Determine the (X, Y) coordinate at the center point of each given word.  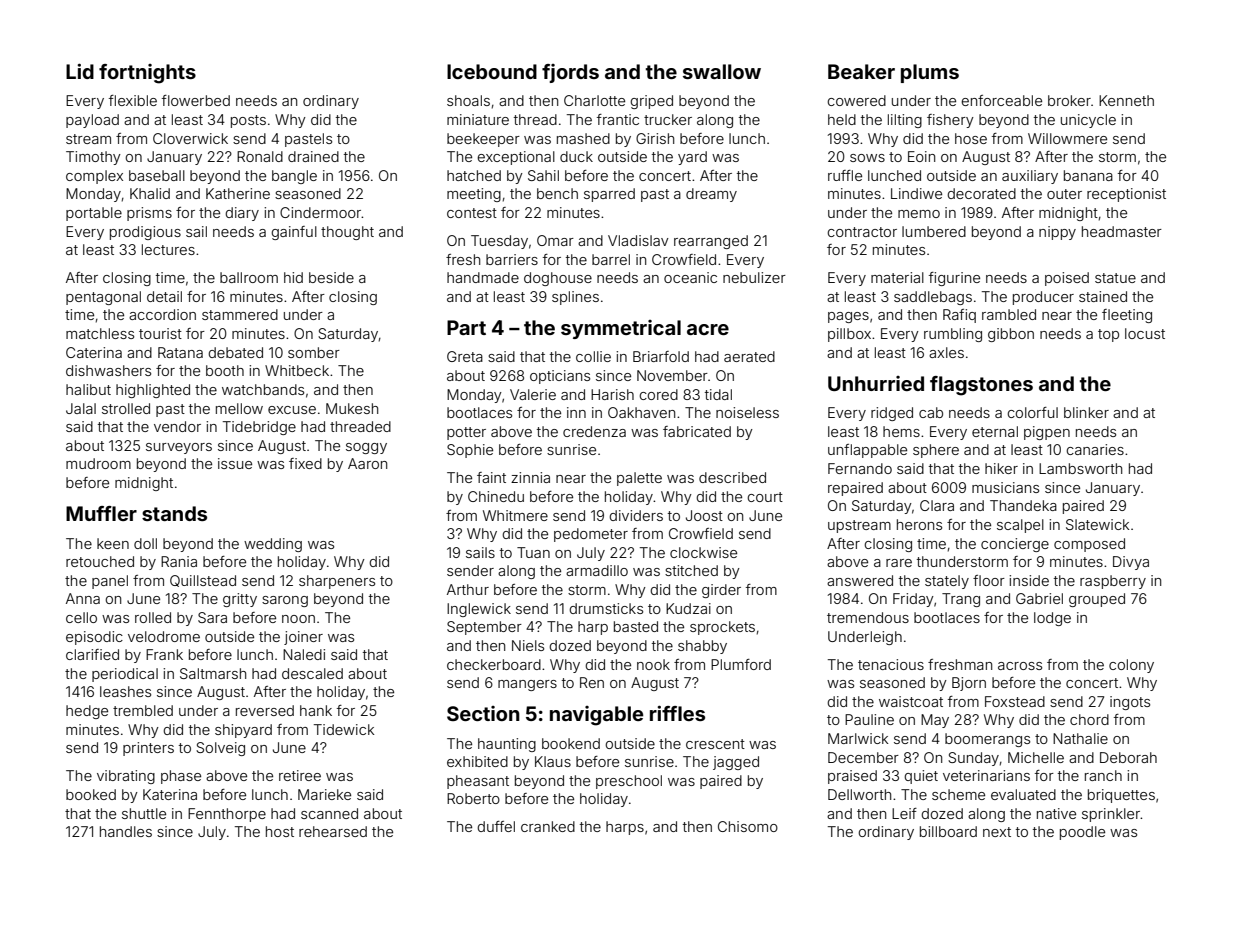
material (897, 277)
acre (708, 329)
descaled (312, 673)
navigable (596, 716)
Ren (592, 682)
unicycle (1088, 121)
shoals (468, 100)
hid (293, 277)
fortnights (147, 74)
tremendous (868, 617)
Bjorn (969, 684)
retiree (300, 775)
